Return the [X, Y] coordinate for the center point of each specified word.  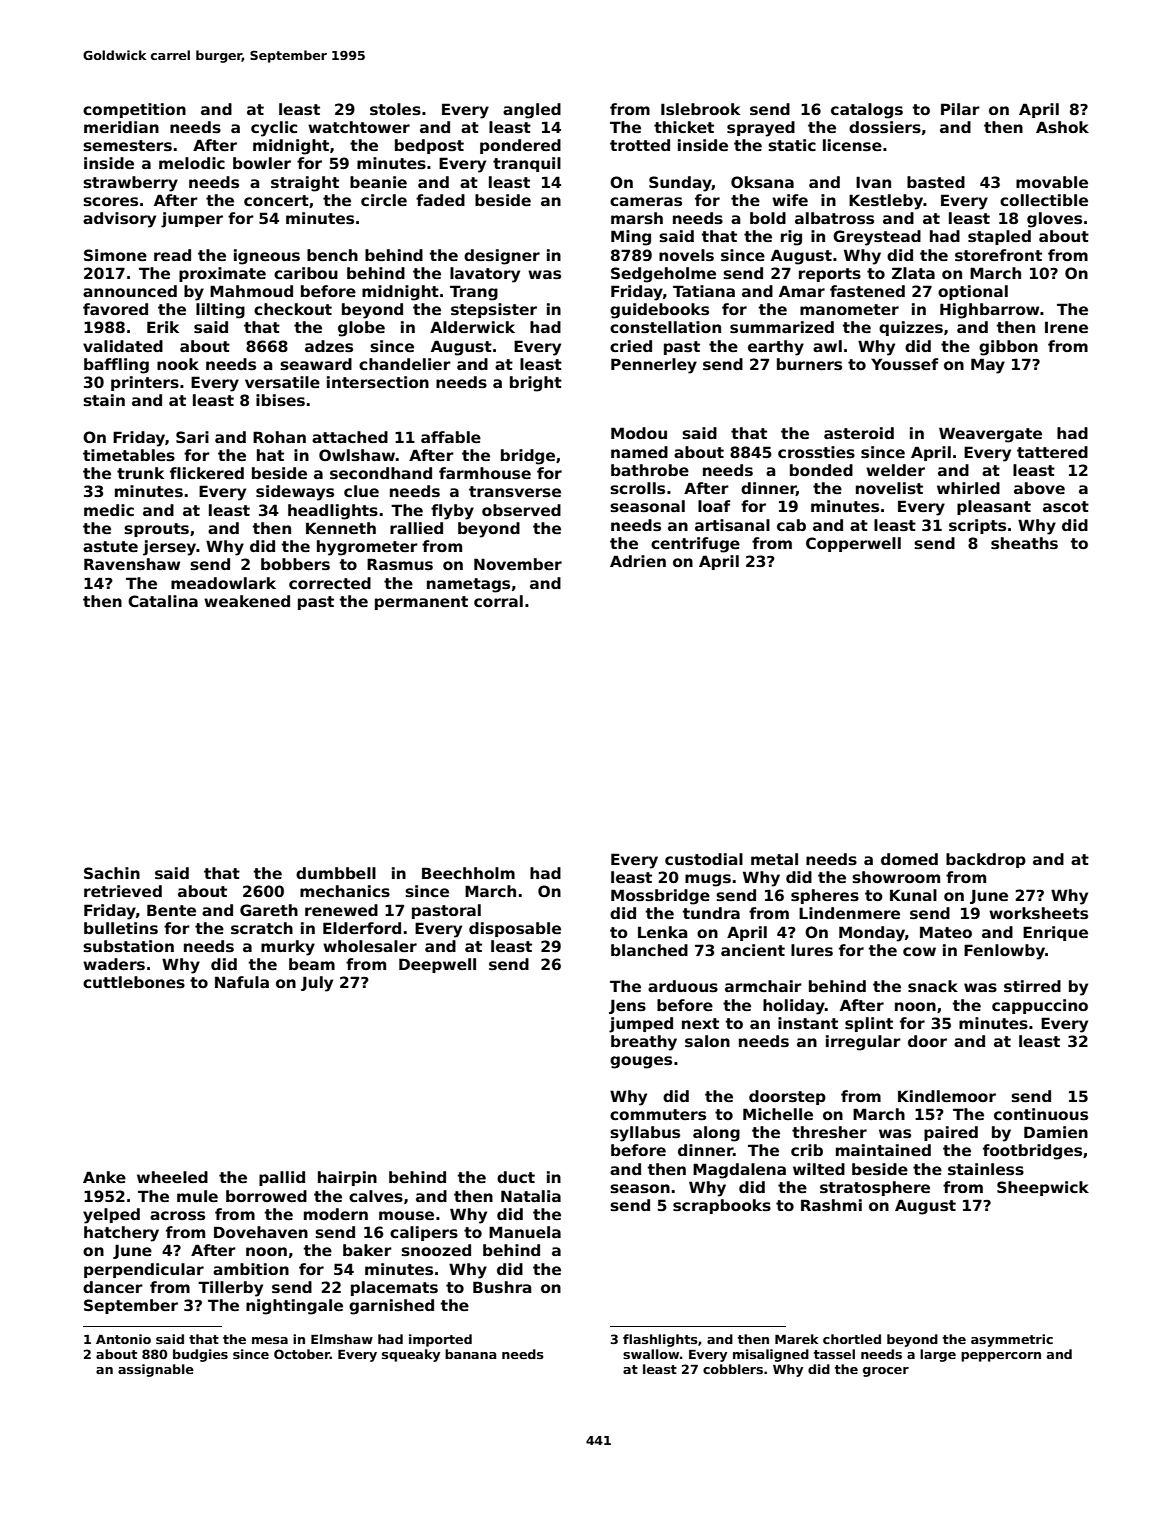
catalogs [867, 111]
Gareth [269, 910]
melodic [192, 163]
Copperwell [853, 544]
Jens [627, 1006]
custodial [704, 859]
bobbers [295, 564]
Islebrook [700, 109]
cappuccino [1040, 1006]
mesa [270, 1340]
